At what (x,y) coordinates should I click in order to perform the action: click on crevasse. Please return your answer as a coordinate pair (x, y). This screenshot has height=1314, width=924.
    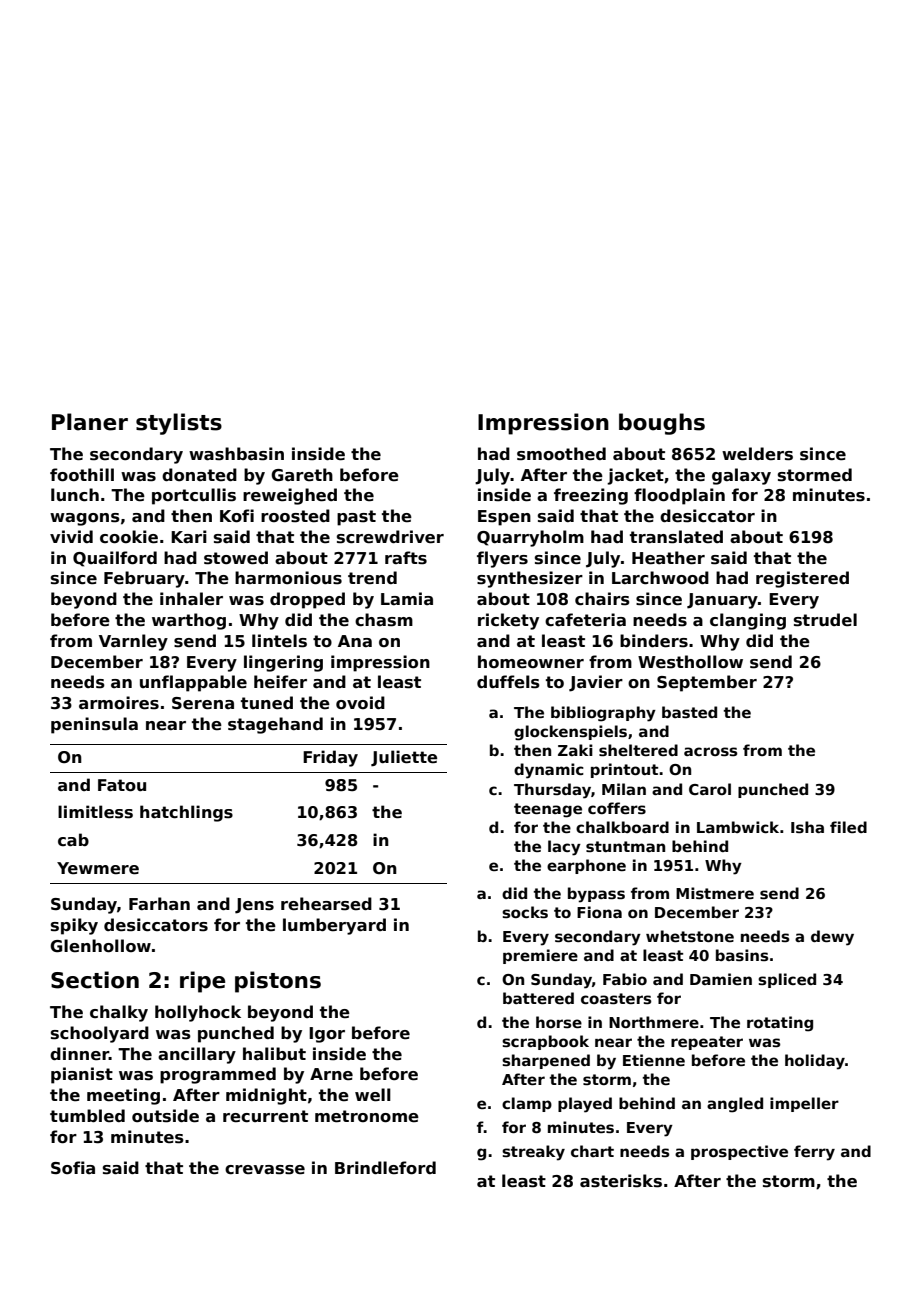
    Looking at the image, I should click on (265, 1170).
